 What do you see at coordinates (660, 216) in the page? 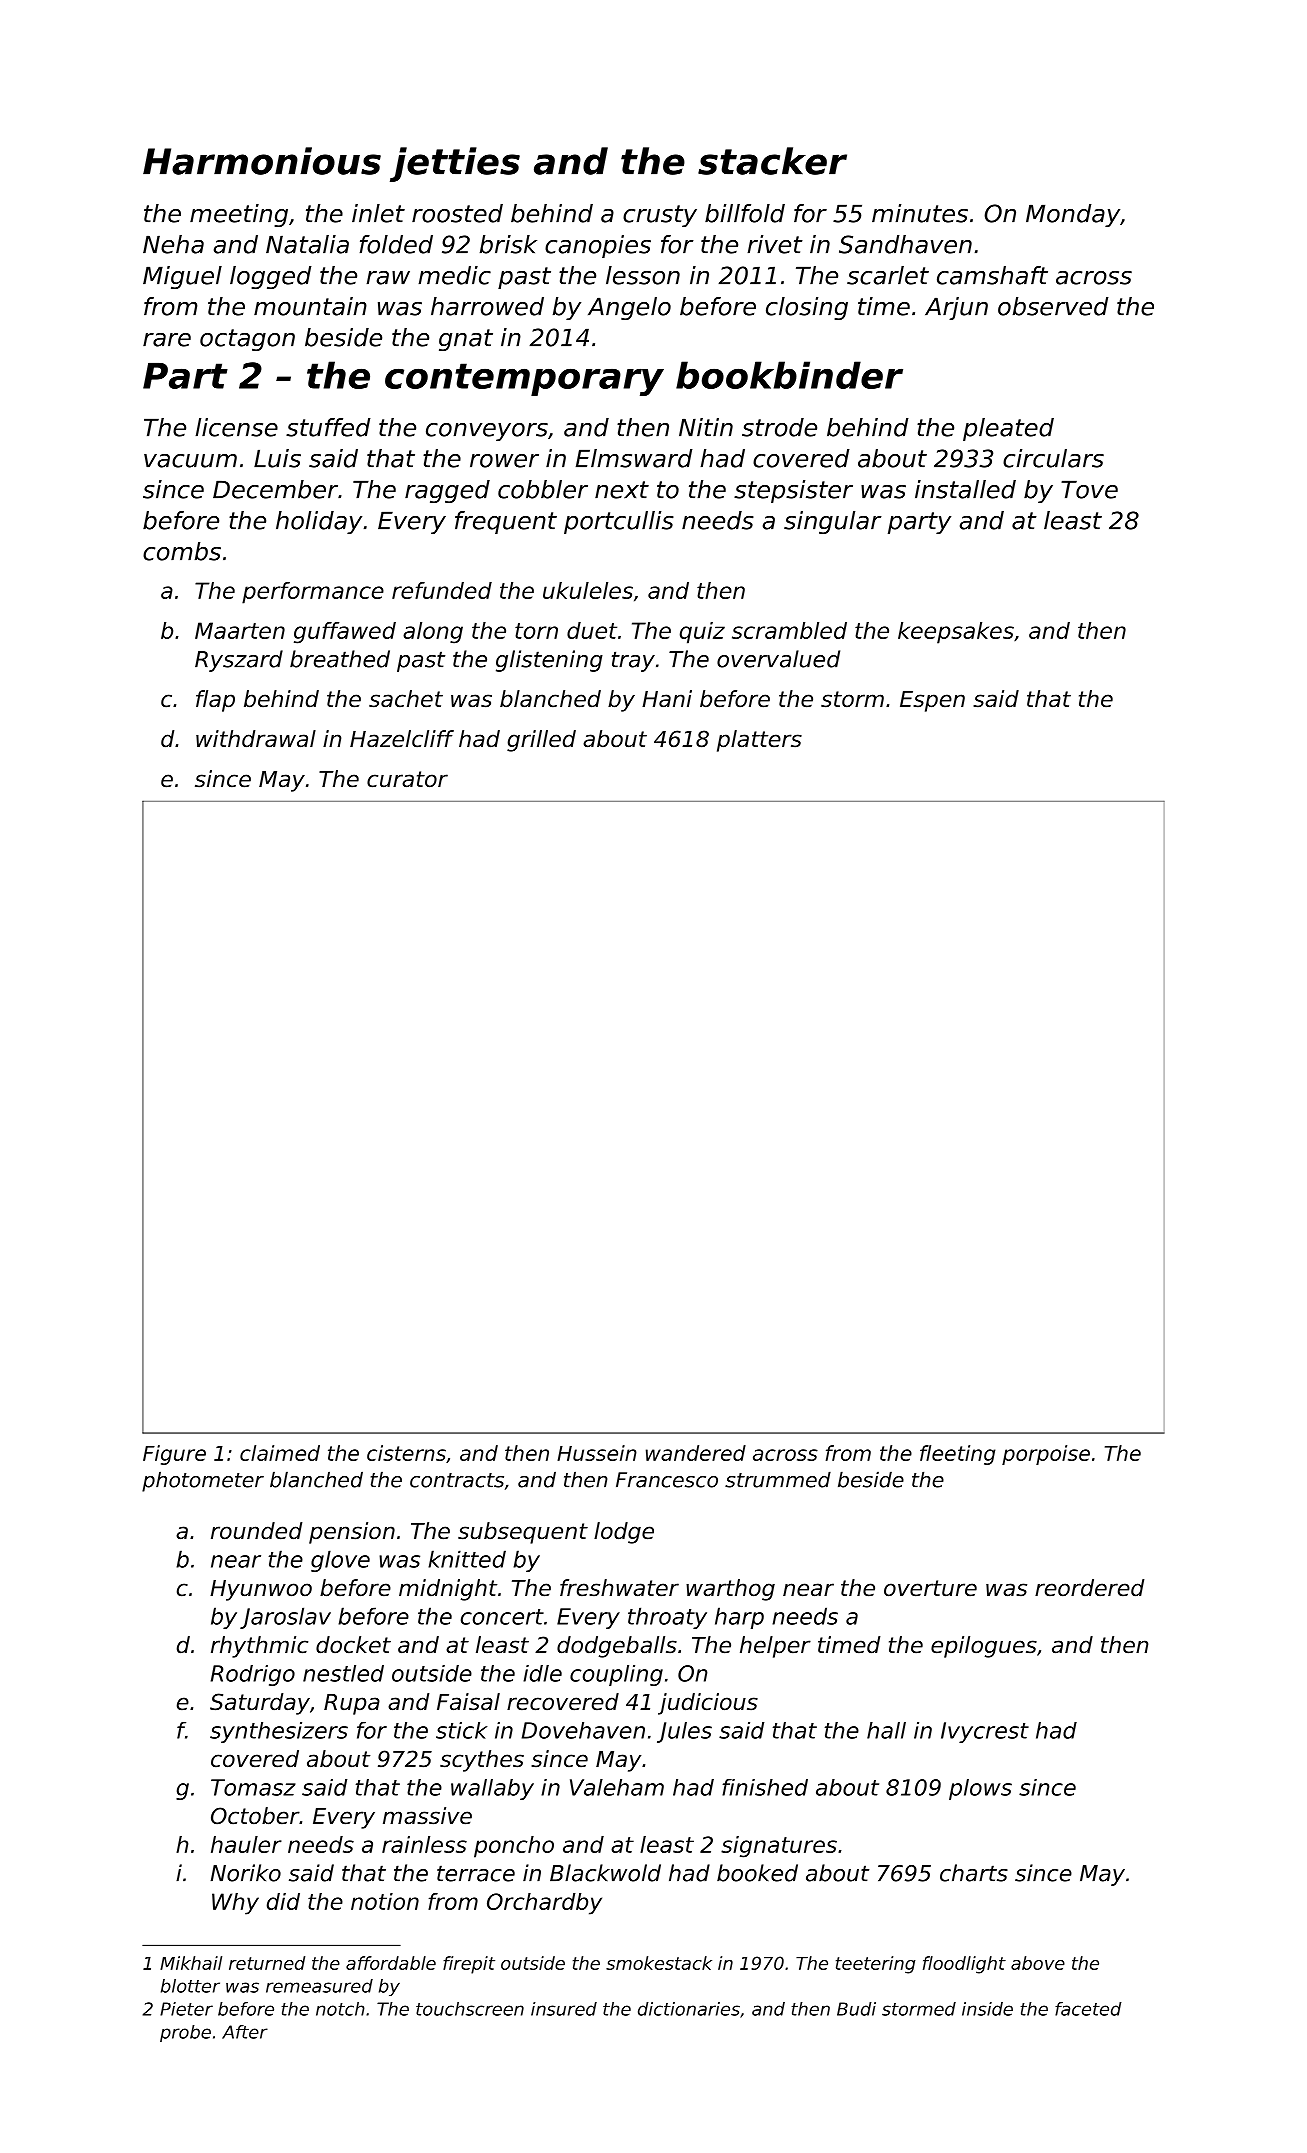
I see `crusty` at bounding box center [660, 216].
